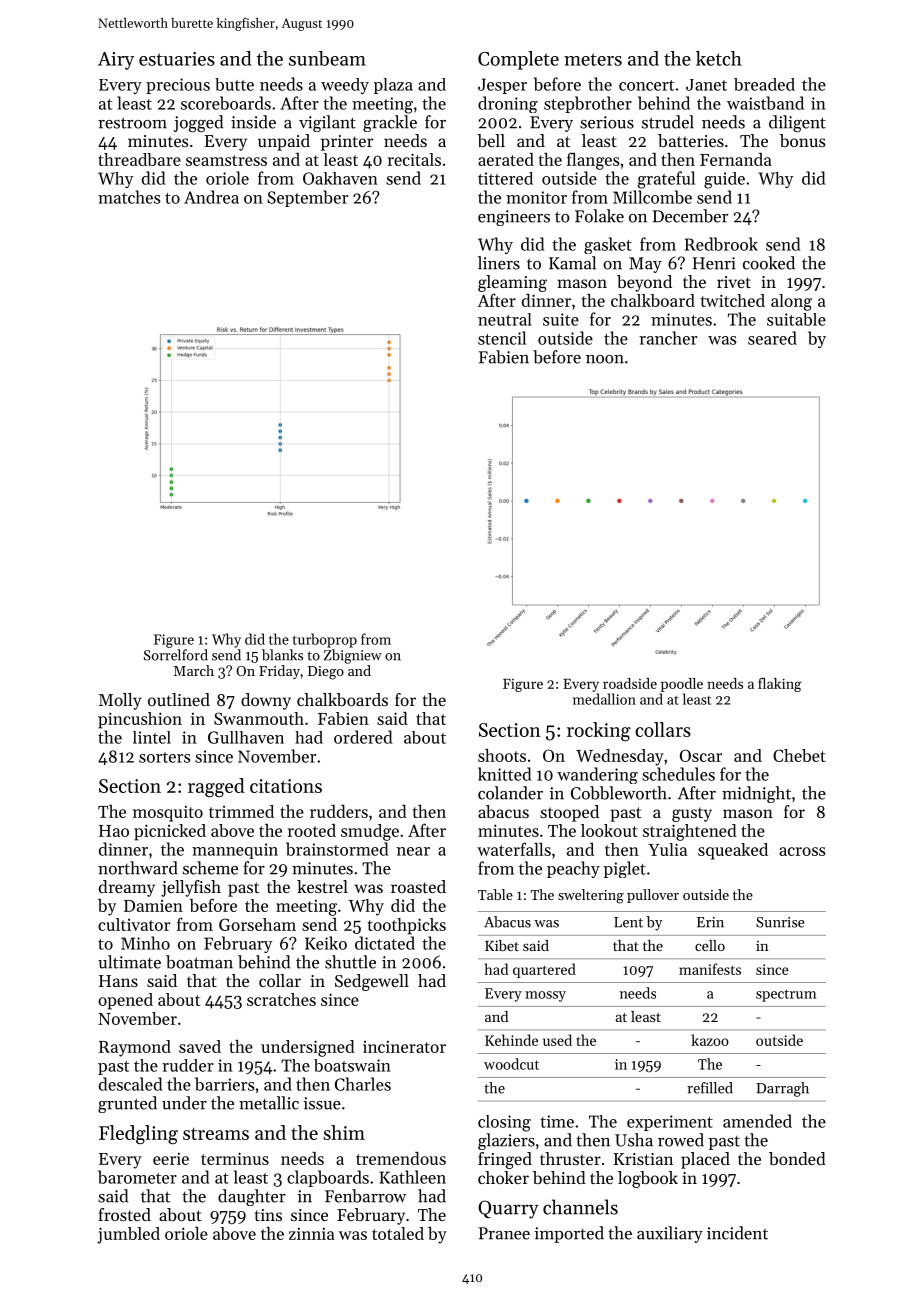  I want to click on Fledgling, so click(138, 1135).
